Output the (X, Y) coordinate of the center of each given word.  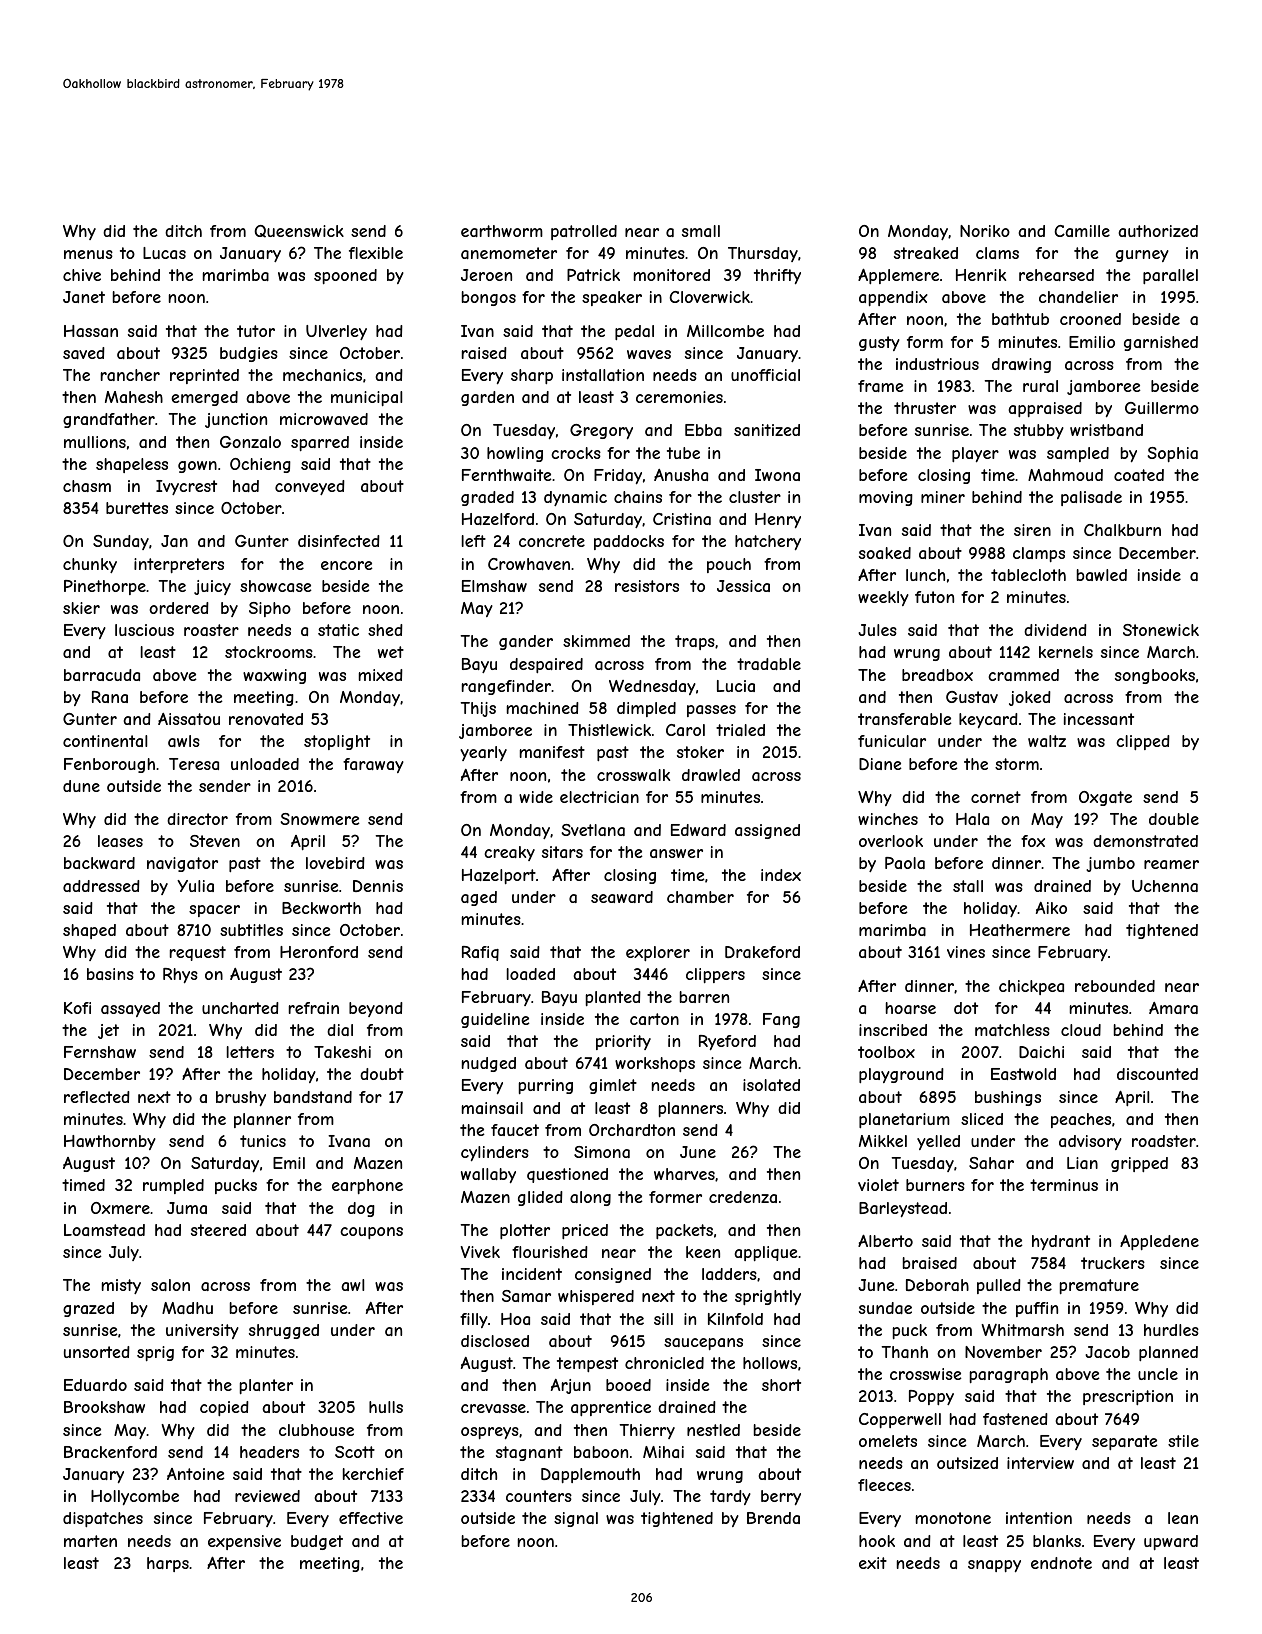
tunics (263, 1141)
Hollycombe (135, 1498)
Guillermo (1162, 408)
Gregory (601, 432)
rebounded (1115, 986)
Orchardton (632, 1130)
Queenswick (299, 231)
